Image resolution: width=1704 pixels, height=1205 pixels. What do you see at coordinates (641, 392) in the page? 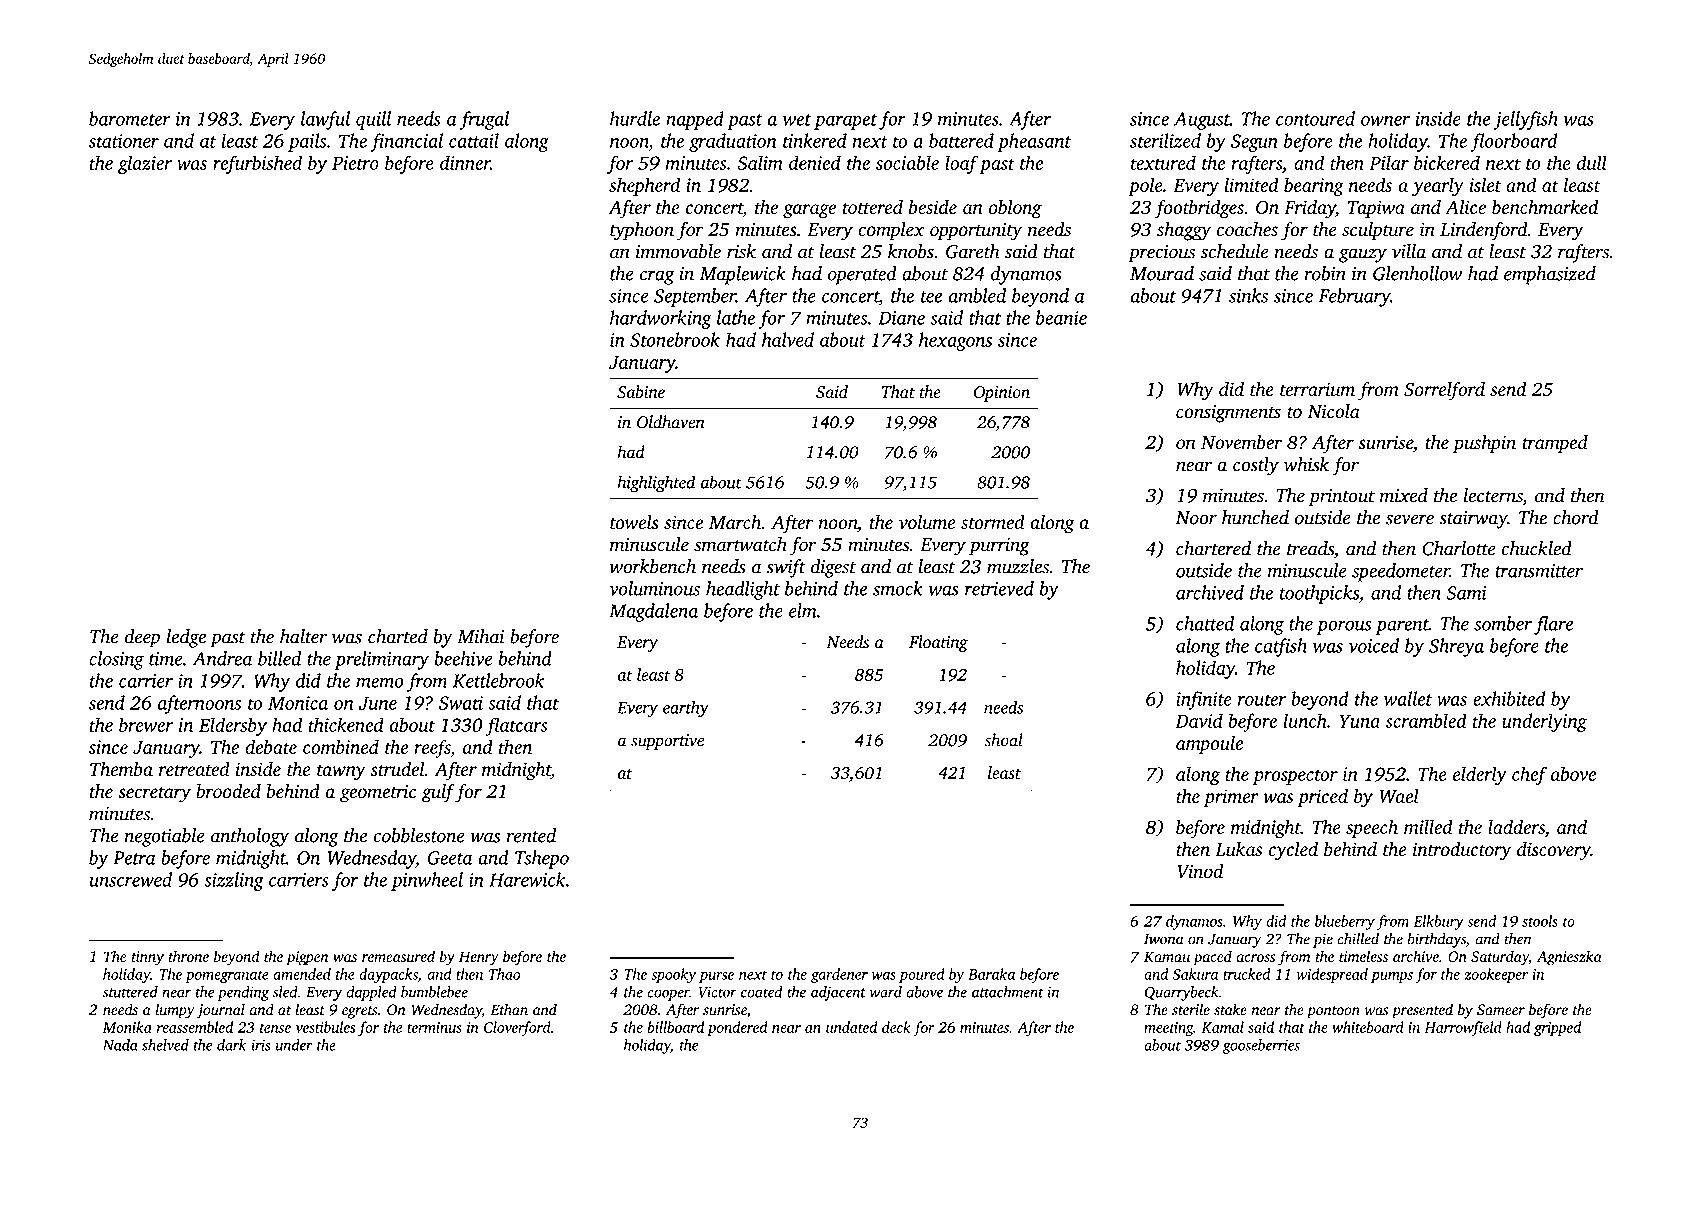
I see `Sabine` at bounding box center [641, 392].
